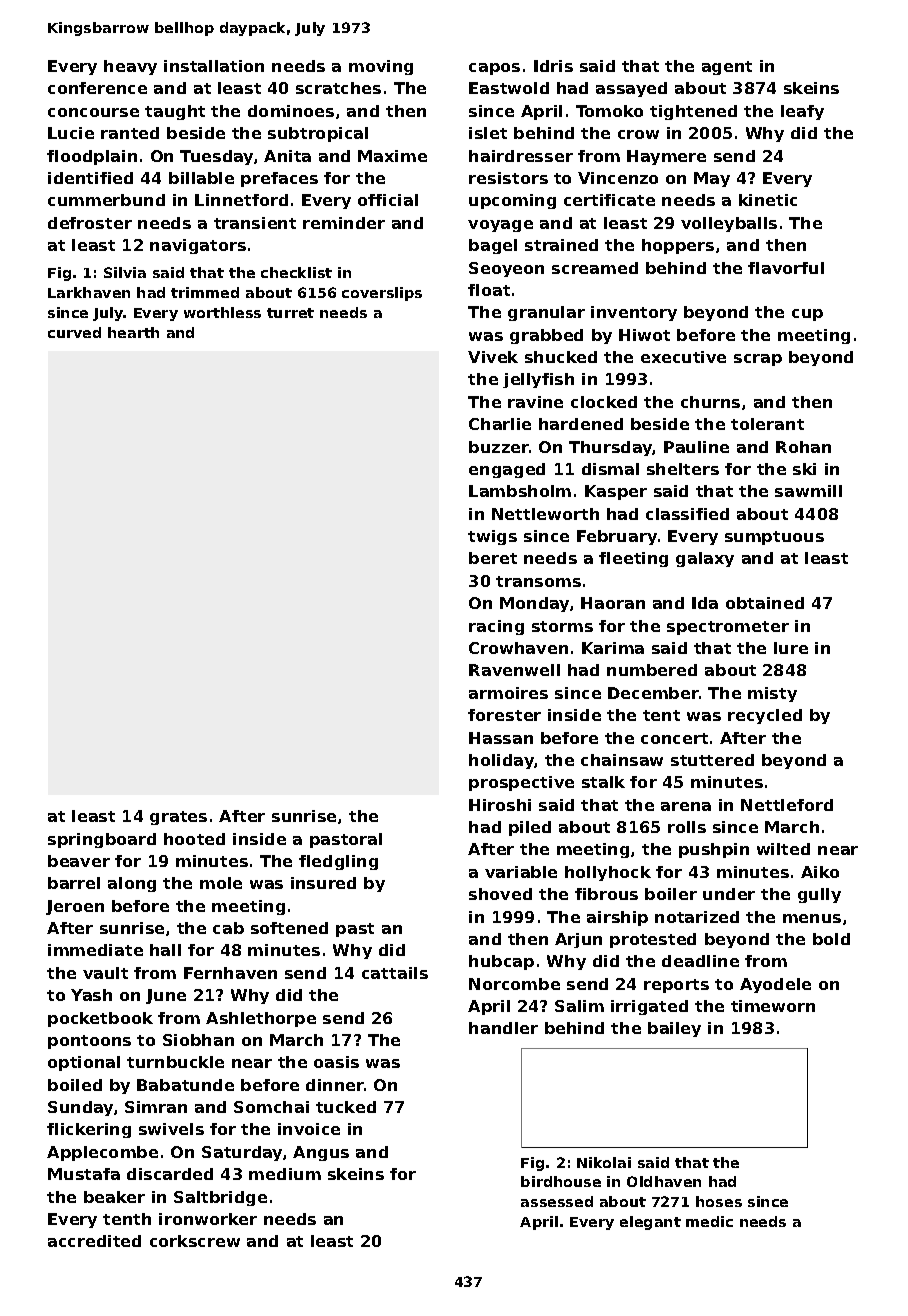 The image size is (908, 1316). What do you see at coordinates (133, 332) in the page?
I see `hearth` at bounding box center [133, 332].
